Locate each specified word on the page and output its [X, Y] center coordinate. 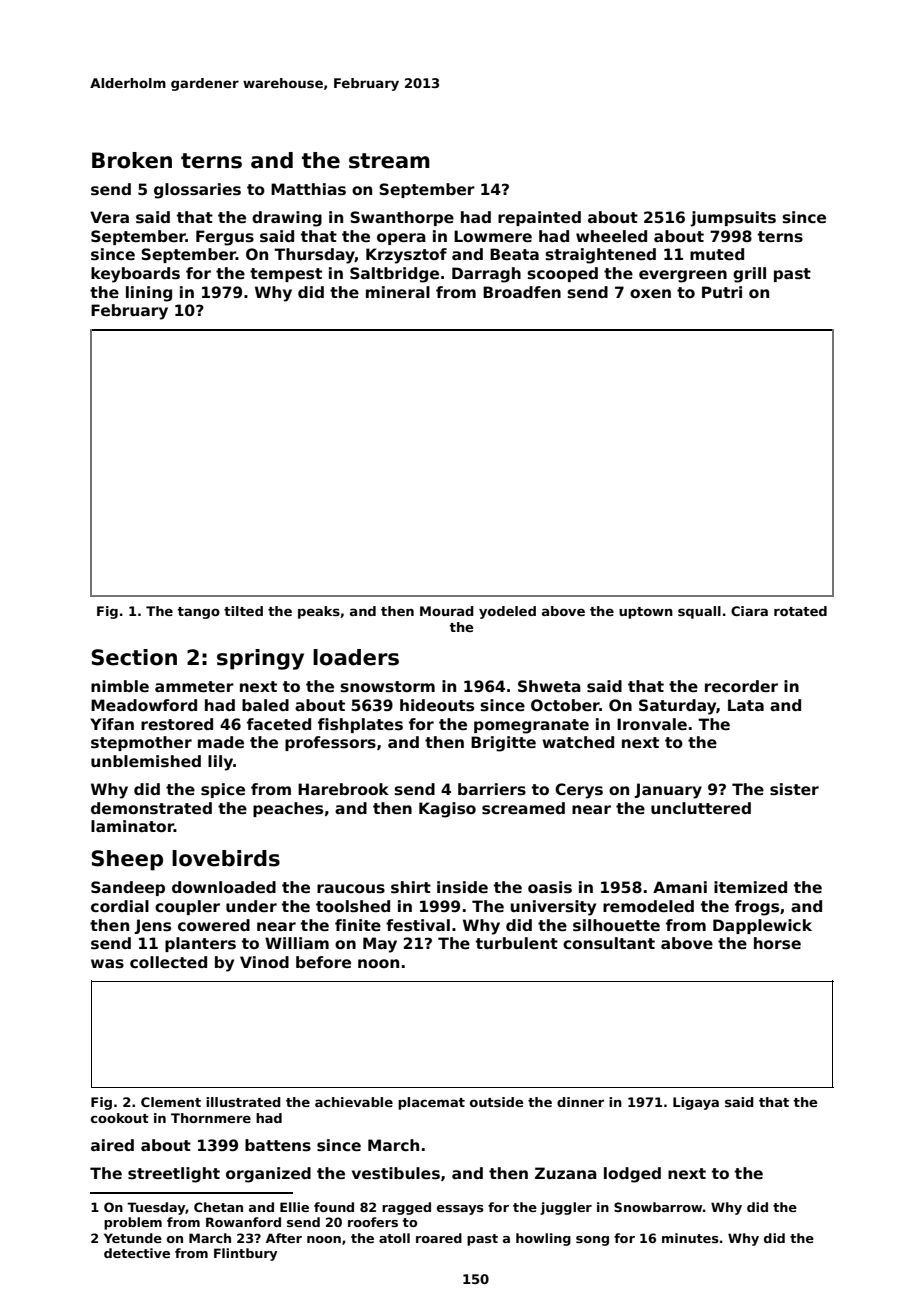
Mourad [447, 611]
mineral [398, 292]
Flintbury [245, 1254]
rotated [800, 611]
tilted [243, 611]
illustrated [243, 1102]
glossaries [197, 191]
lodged [632, 1175]
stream [389, 161]
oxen [650, 293]
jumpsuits [733, 219]
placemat [431, 1103]
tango [198, 613]
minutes [690, 1238]
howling [543, 1239]
